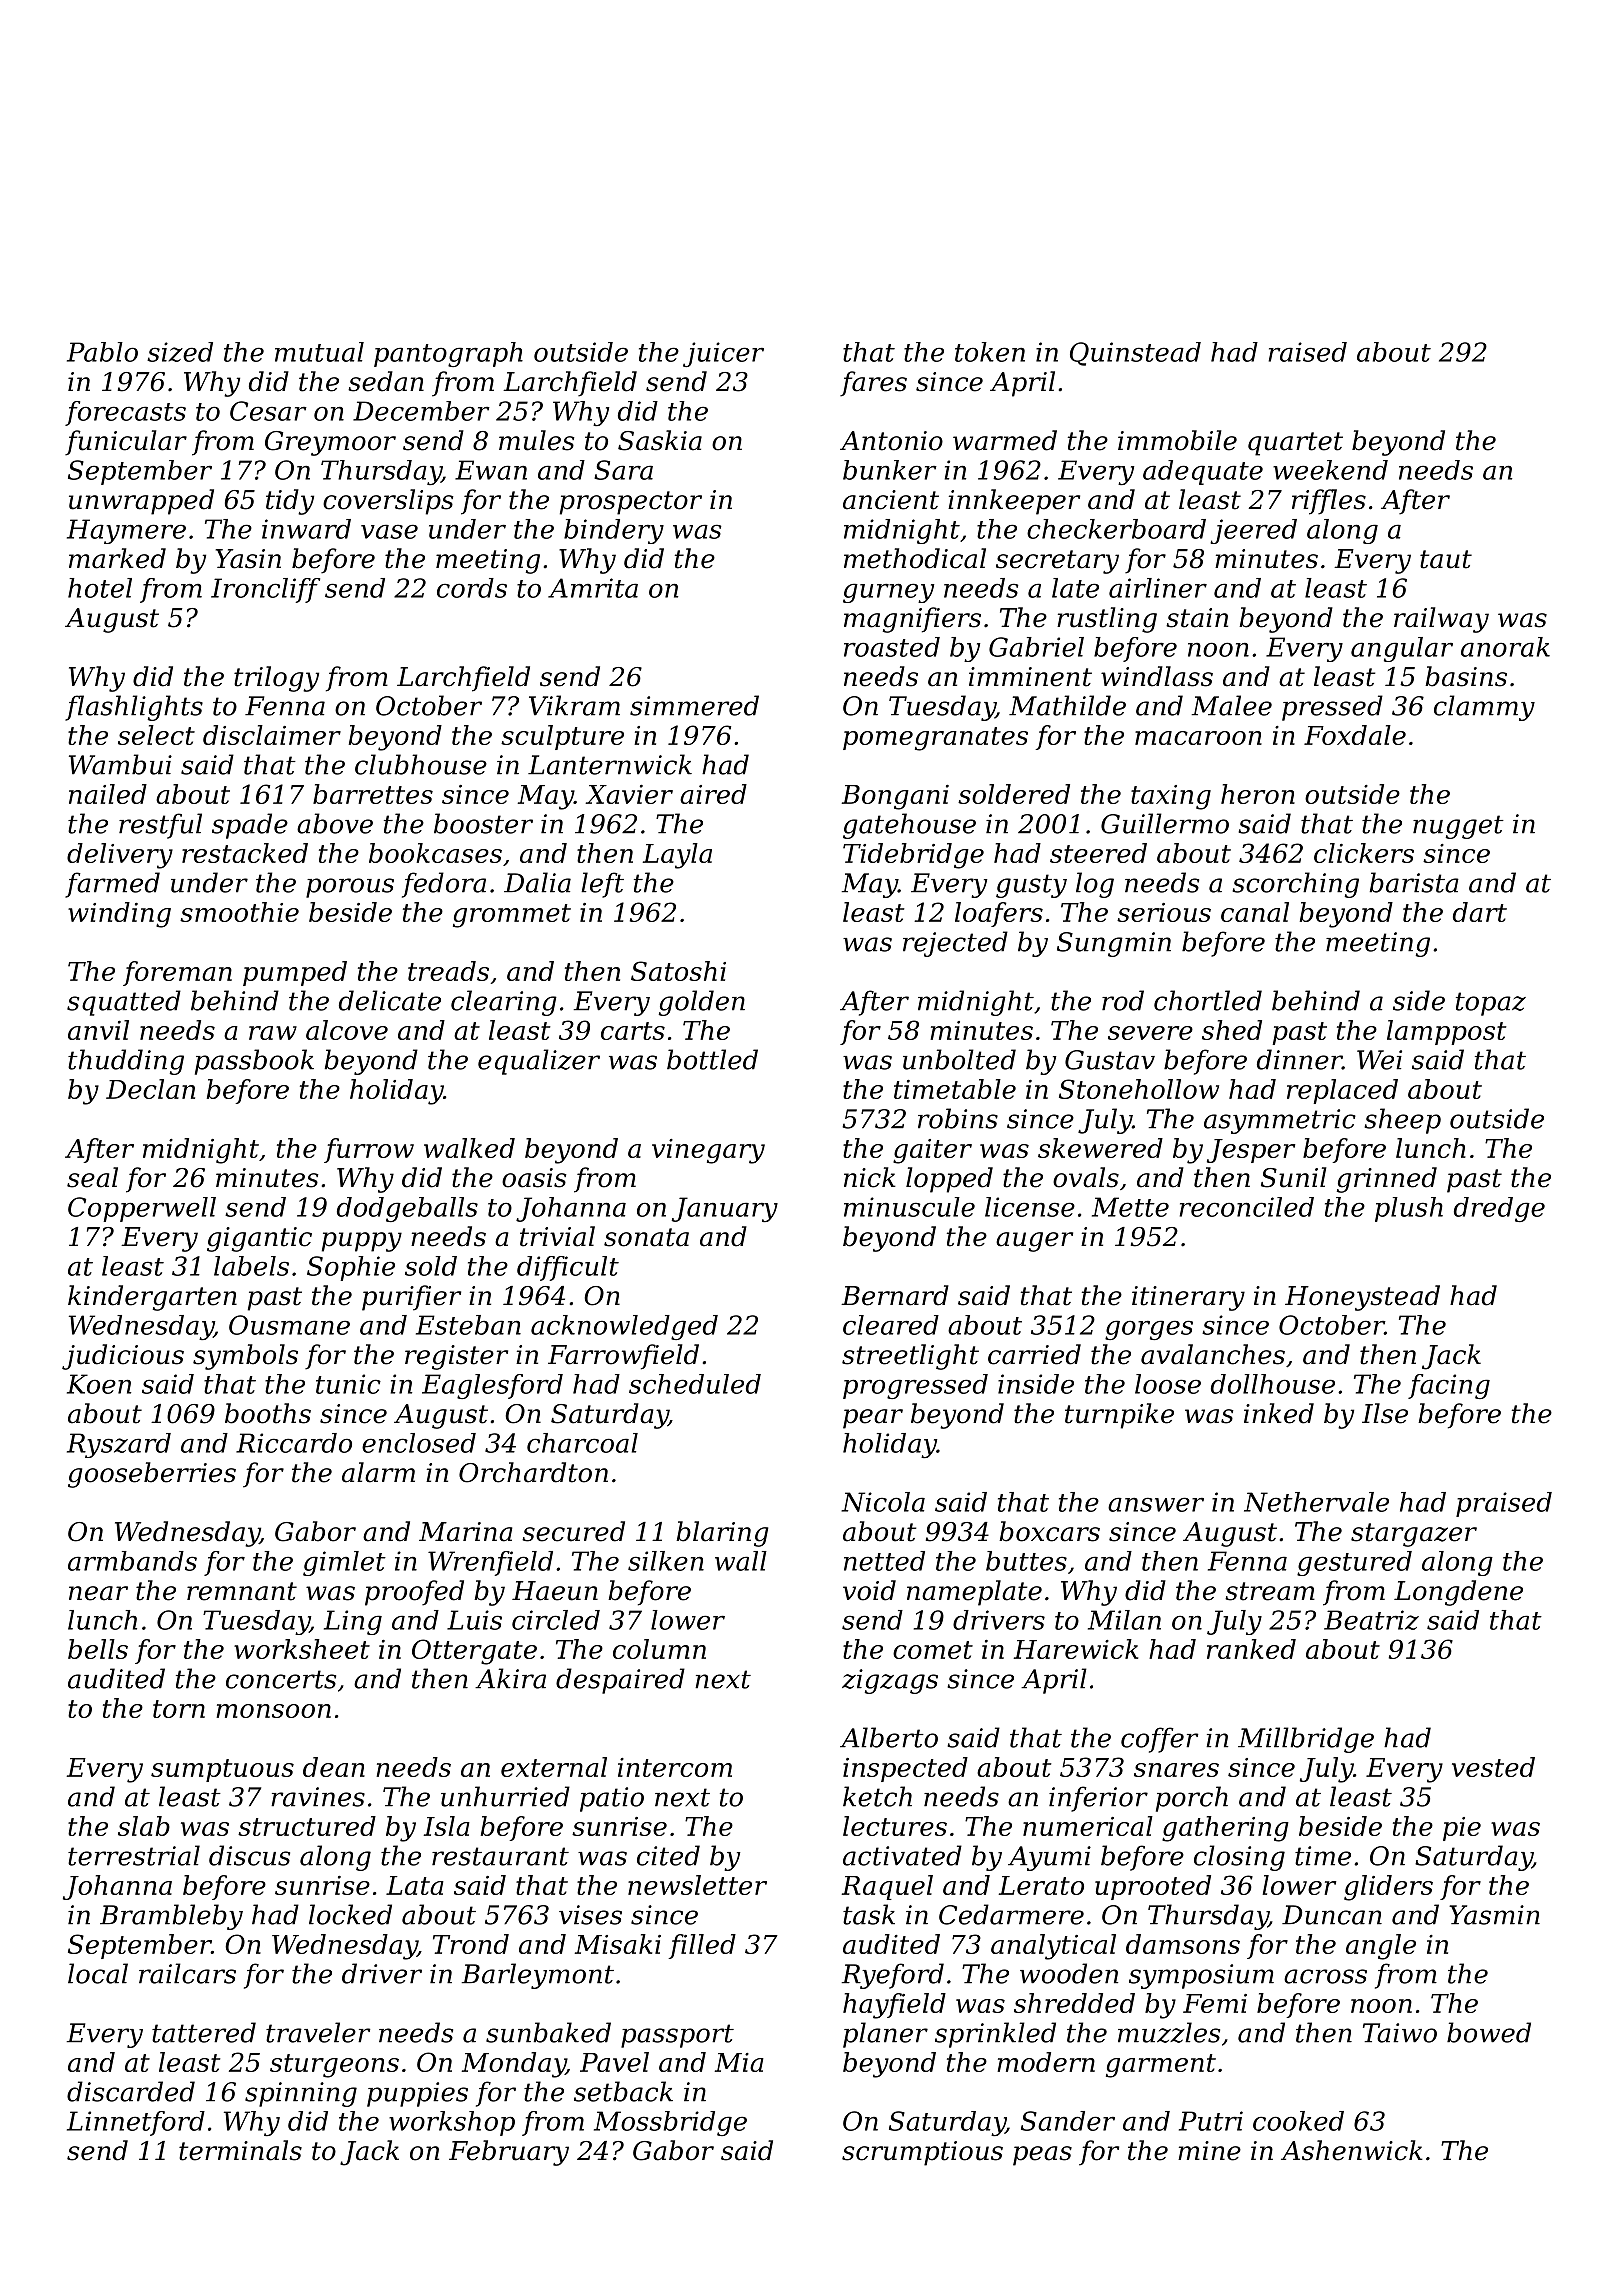 This screenshot has width=1620, height=2292. Describe the element at coordinates (694, 705) in the screenshot. I see `simmered` at that location.
